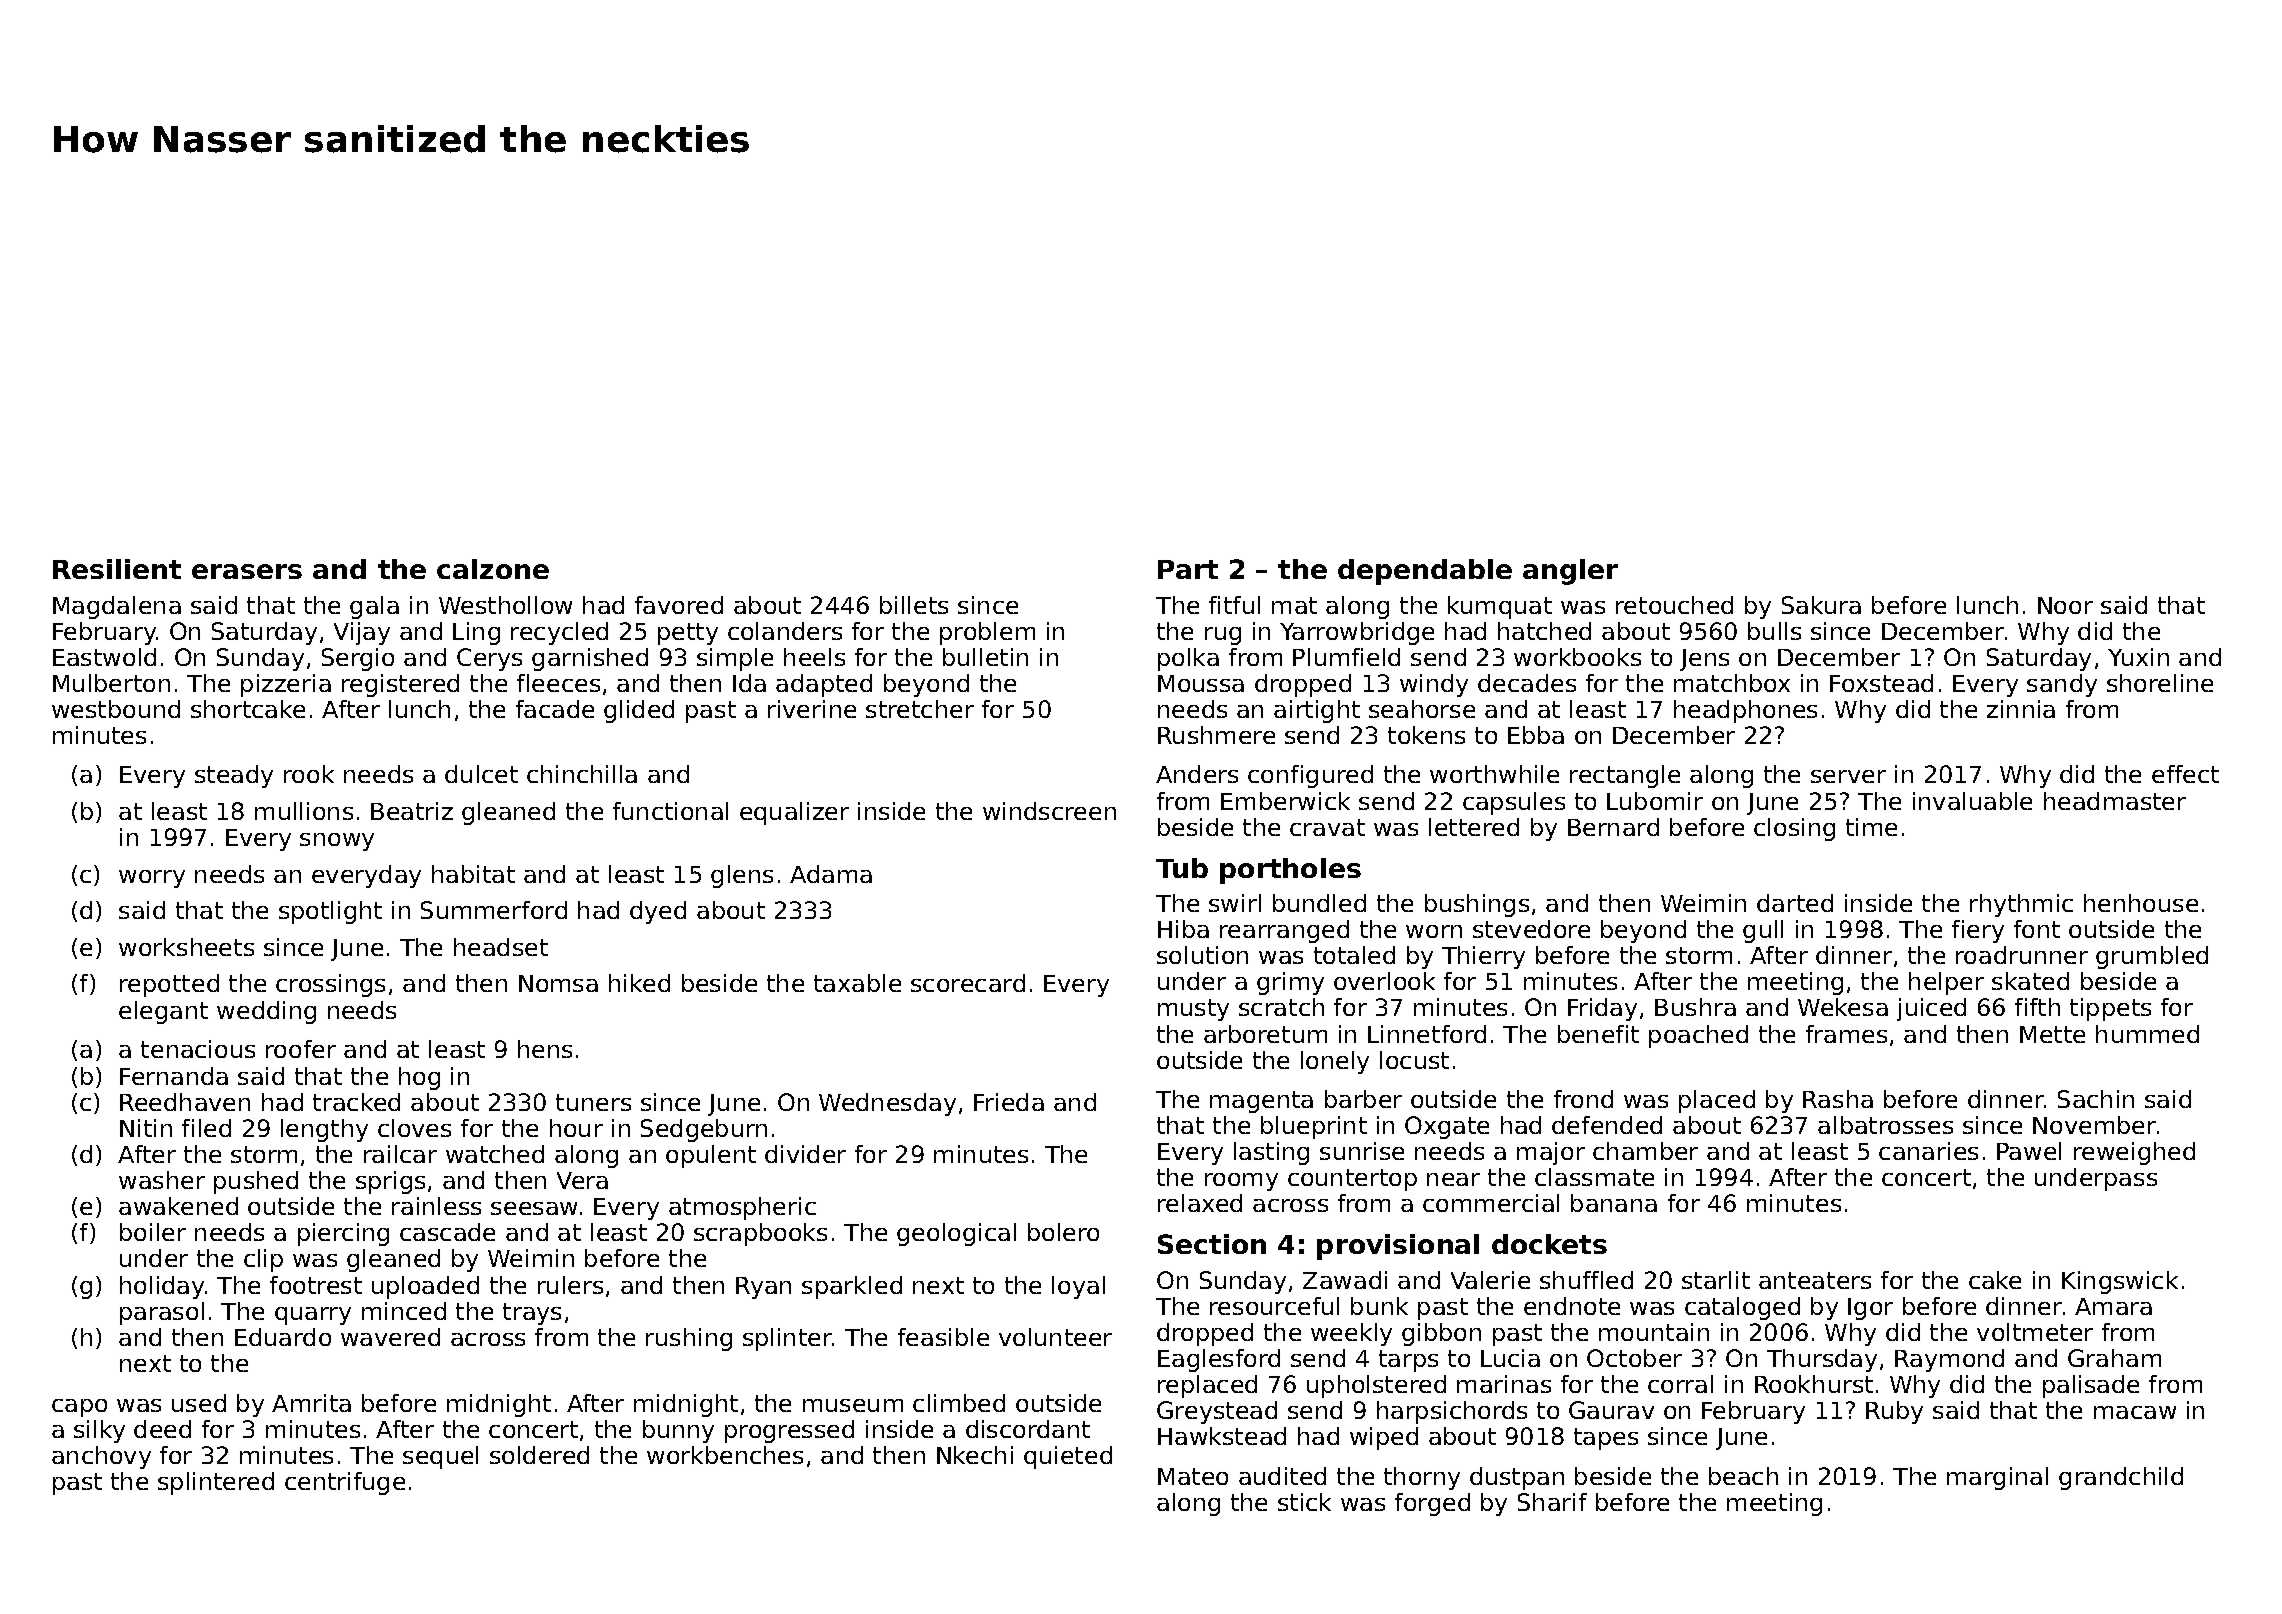 The width and height of the document is (2282, 1614). Describe the element at coordinates (857, 983) in the document. I see `taxable` at that location.
